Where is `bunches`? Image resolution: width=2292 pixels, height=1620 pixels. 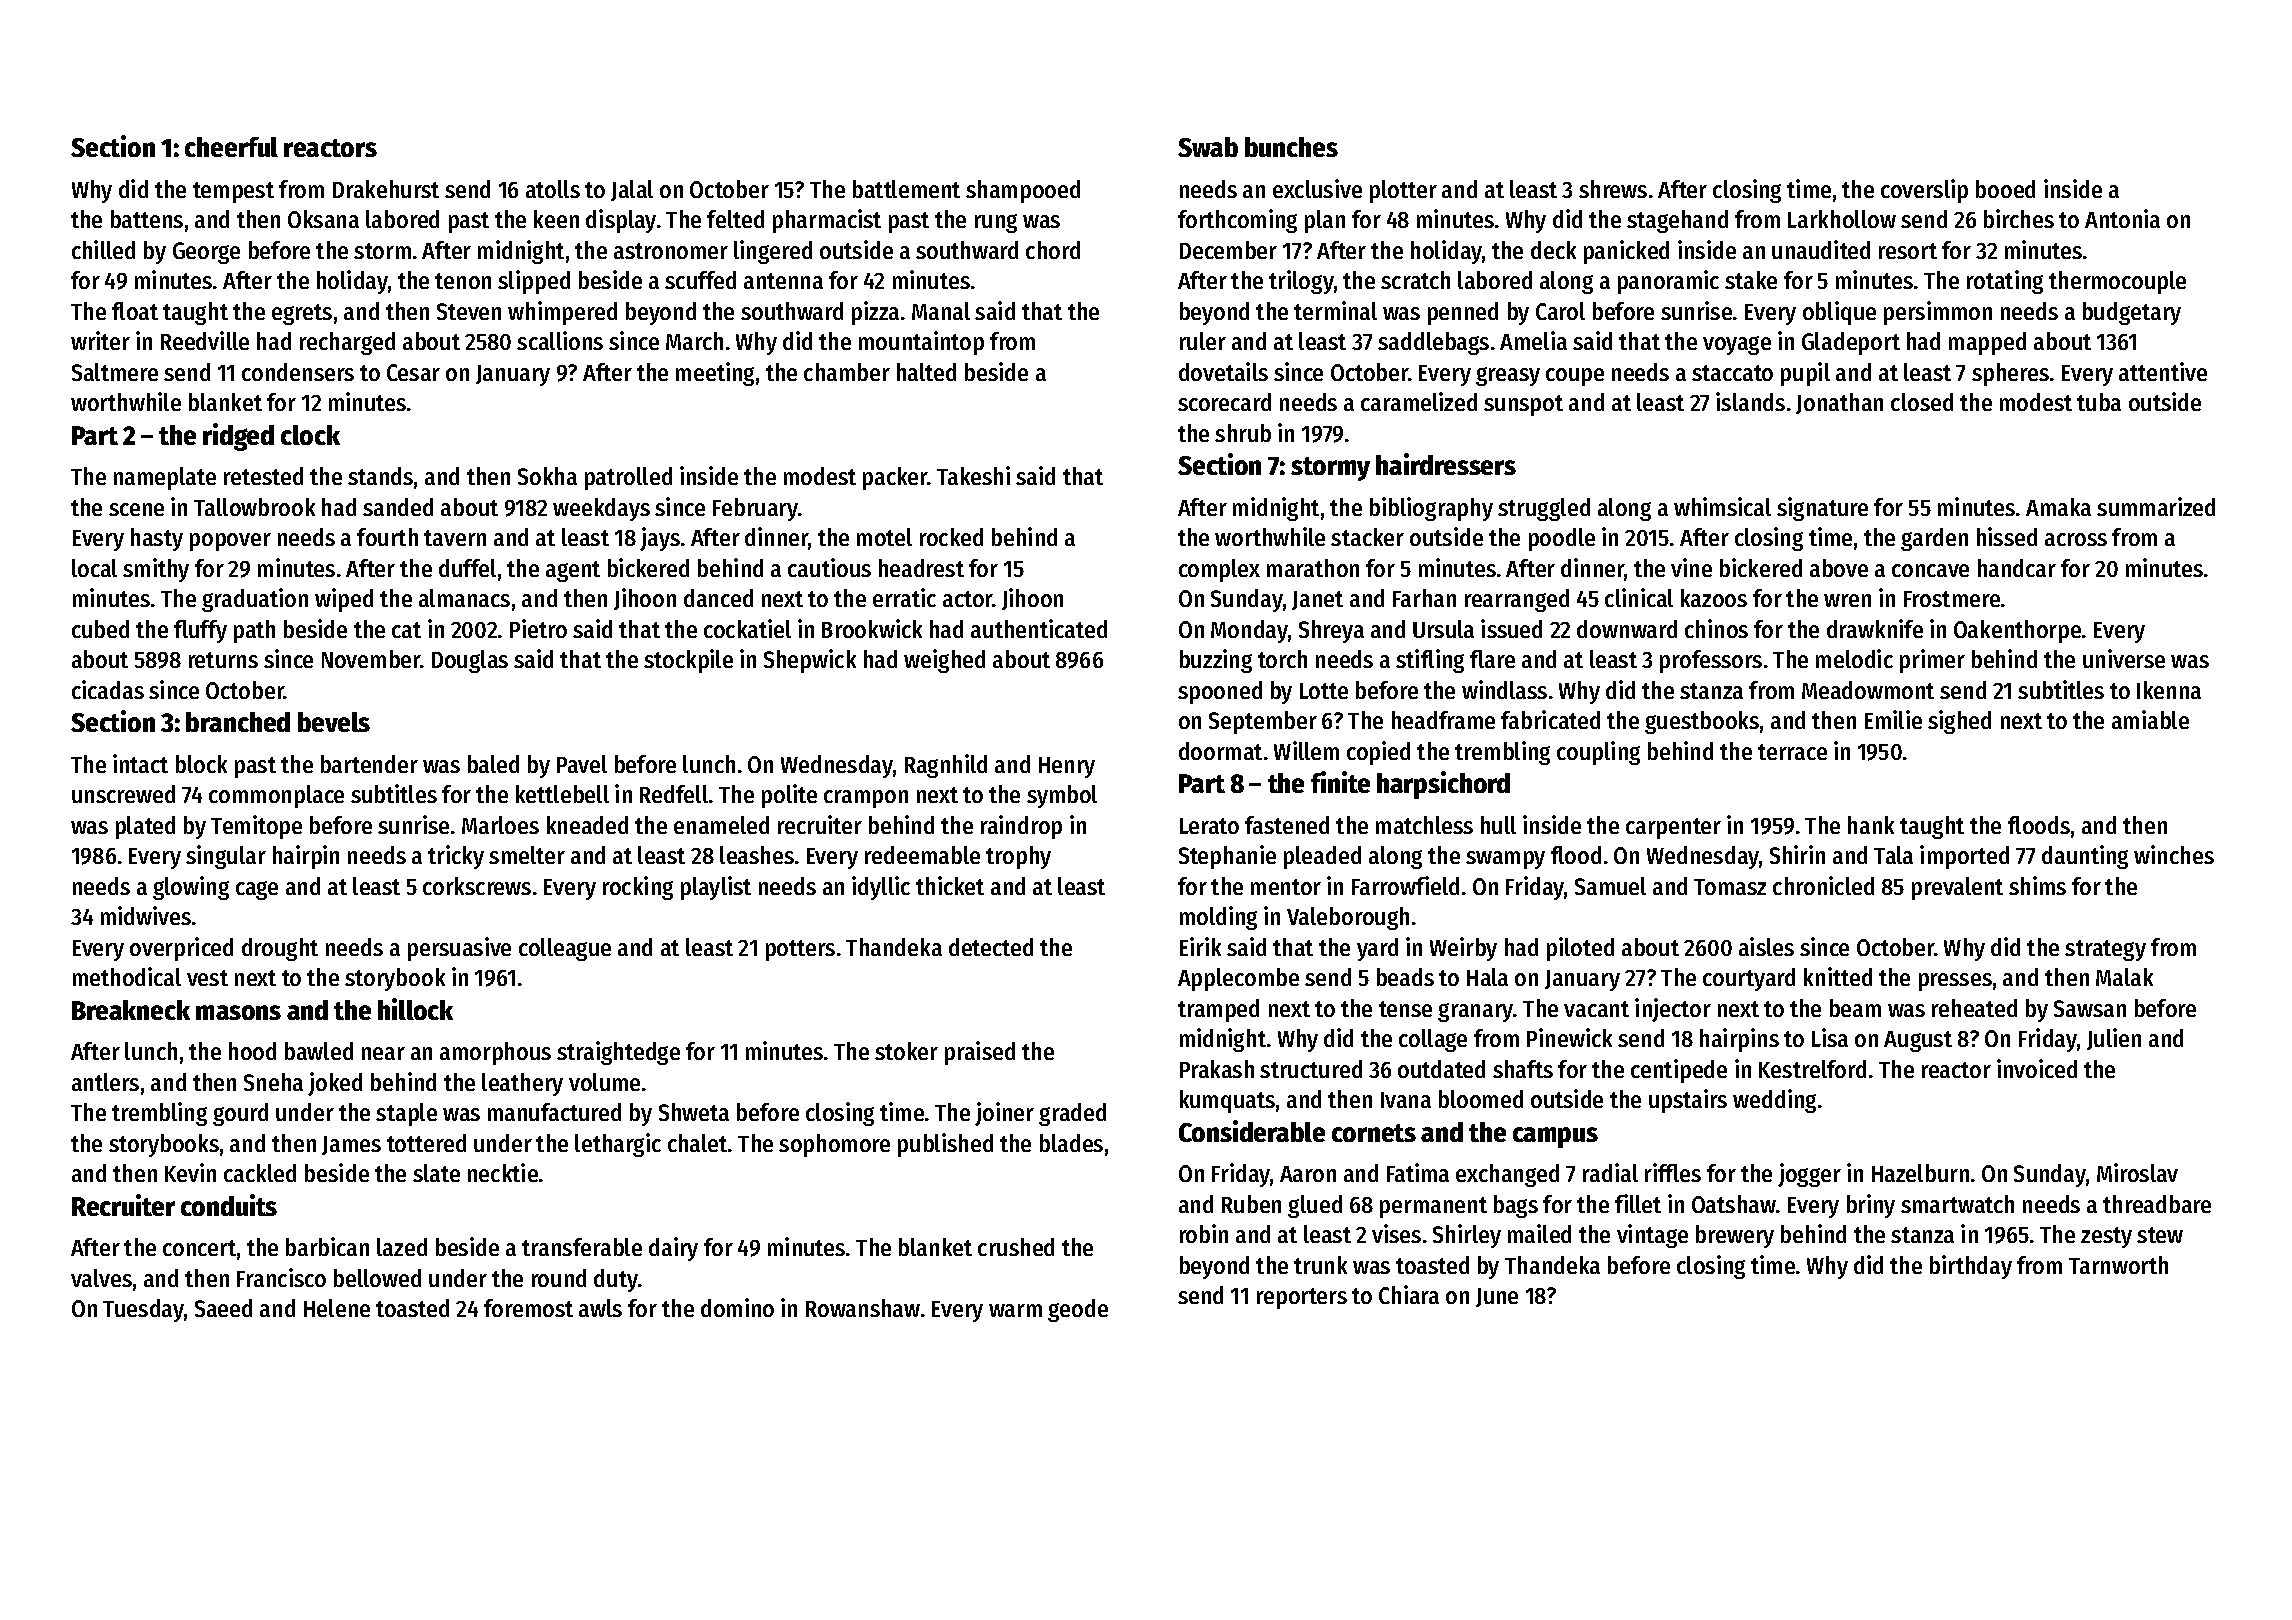
bunches is located at coordinates (1291, 147).
